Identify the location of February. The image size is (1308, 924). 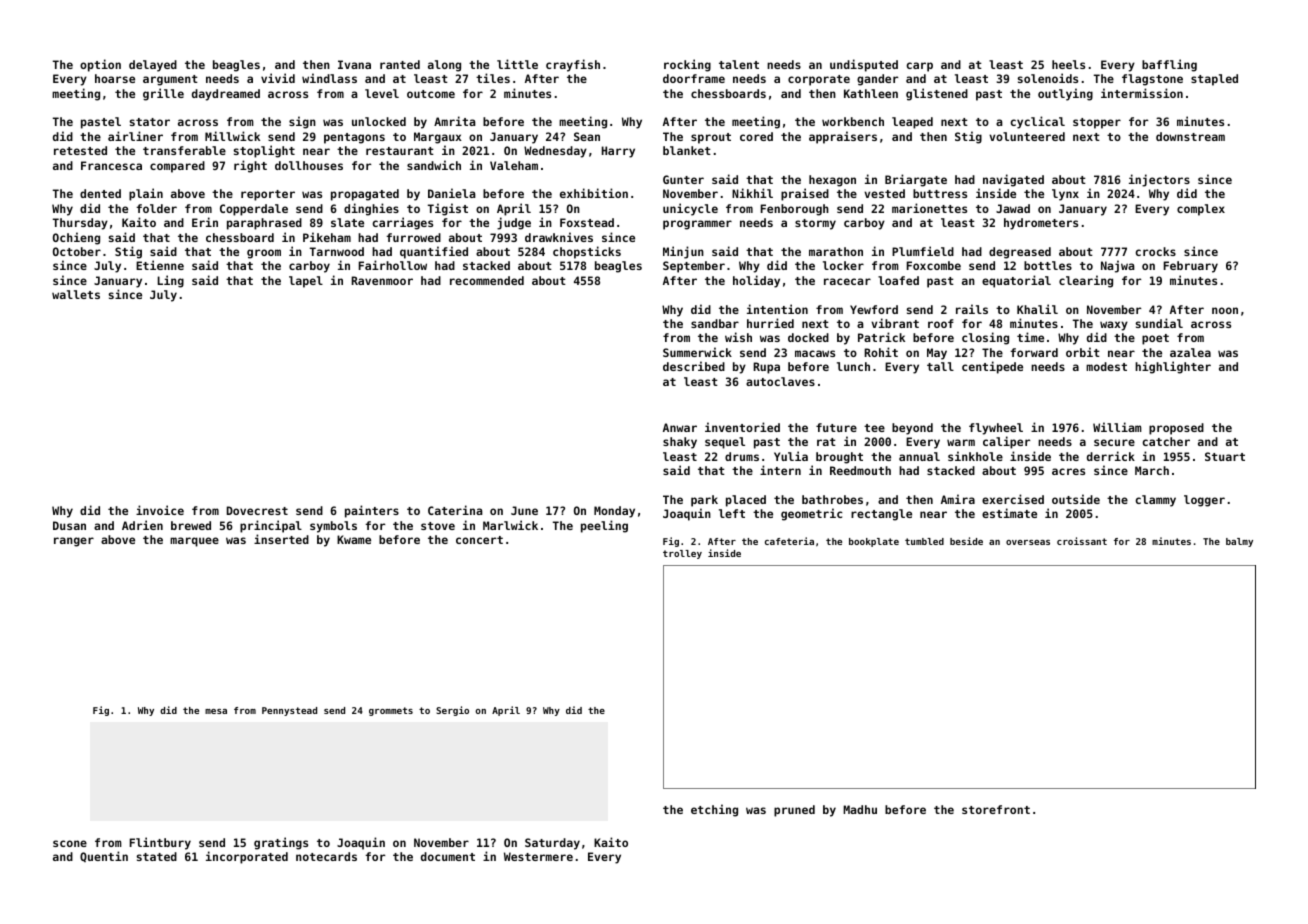
(1191, 267).
